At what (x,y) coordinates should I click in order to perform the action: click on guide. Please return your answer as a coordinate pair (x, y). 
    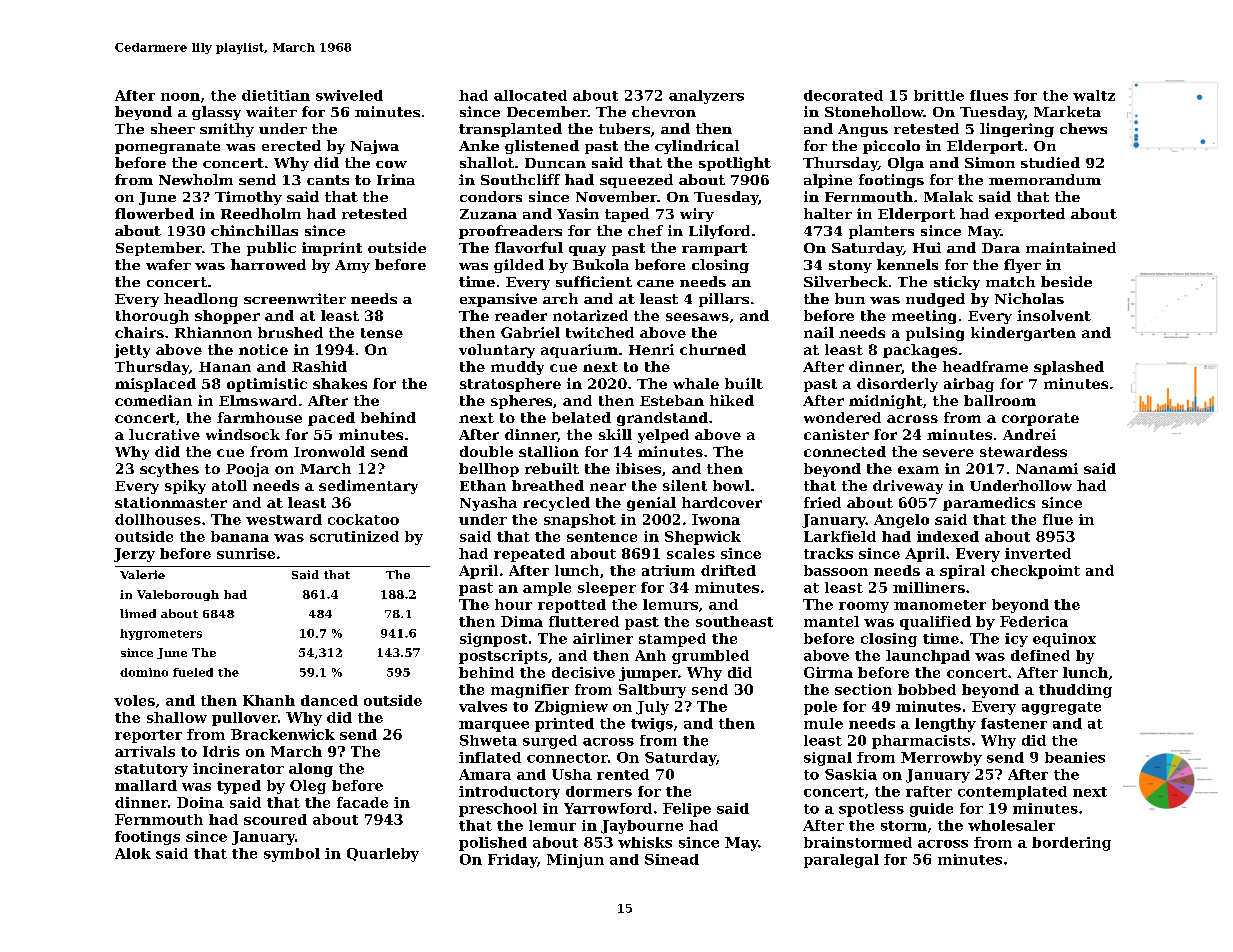
    Looking at the image, I should click on (931, 810).
